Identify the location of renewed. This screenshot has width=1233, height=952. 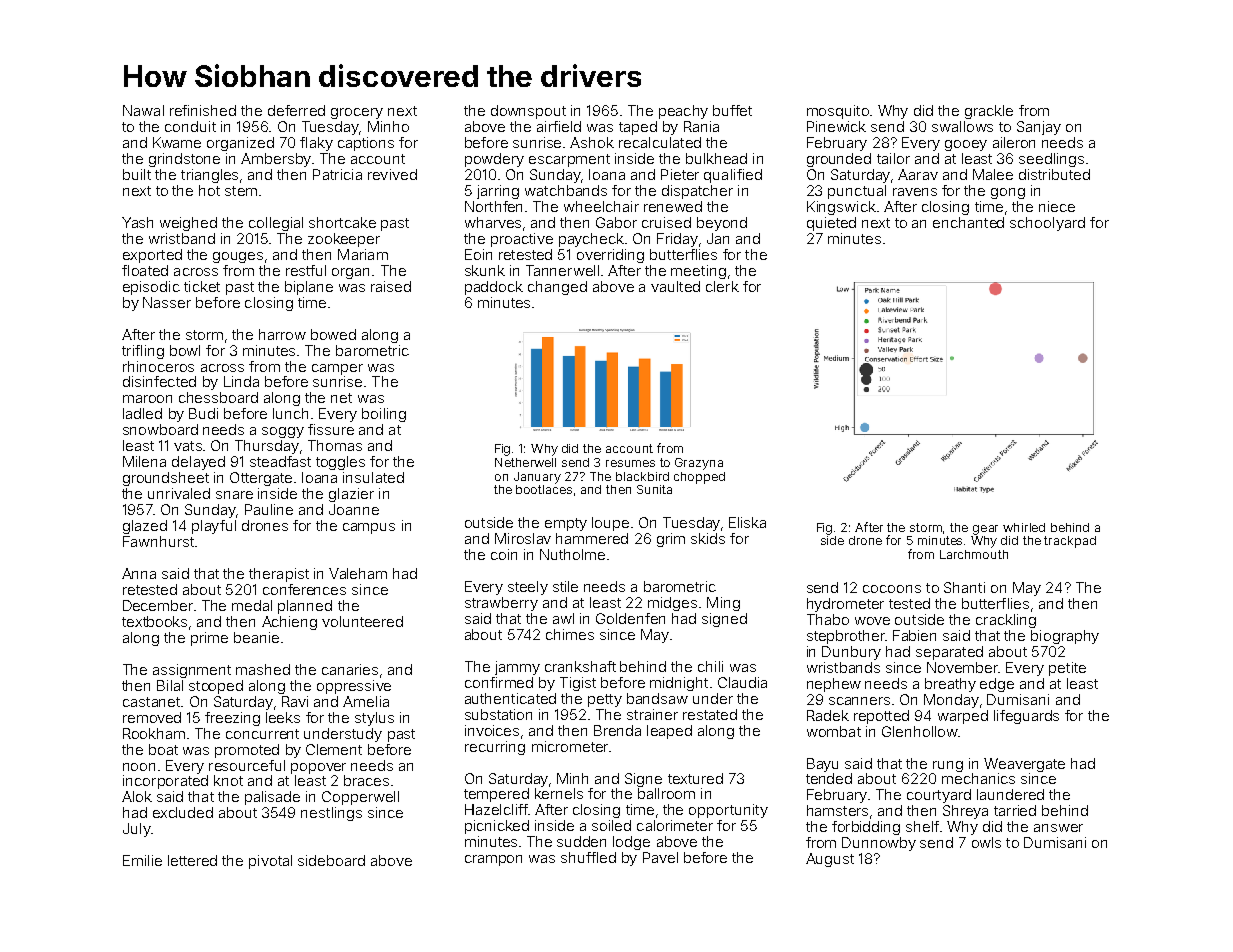
(673, 206).
